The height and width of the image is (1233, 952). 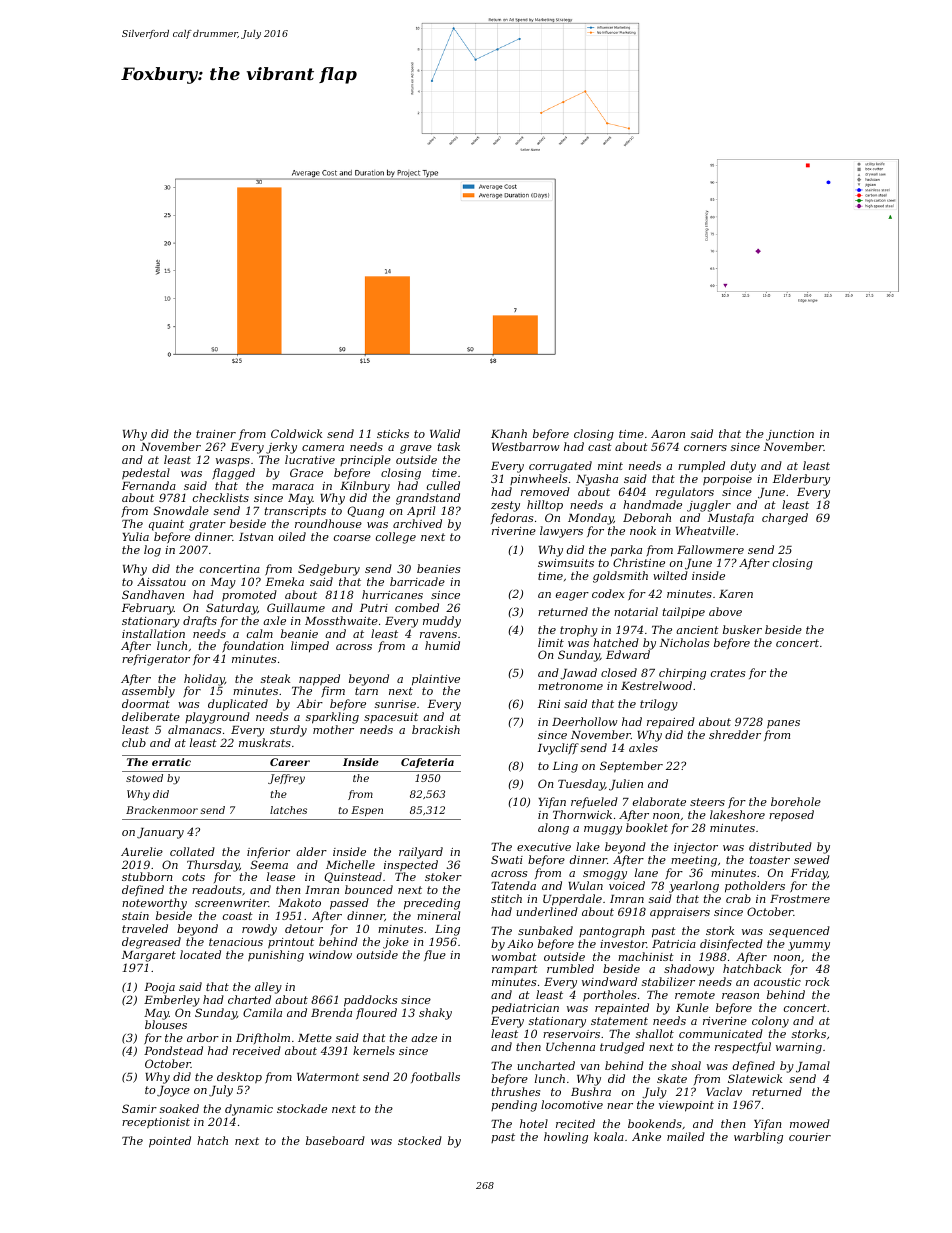 I want to click on junction, so click(x=790, y=435).
